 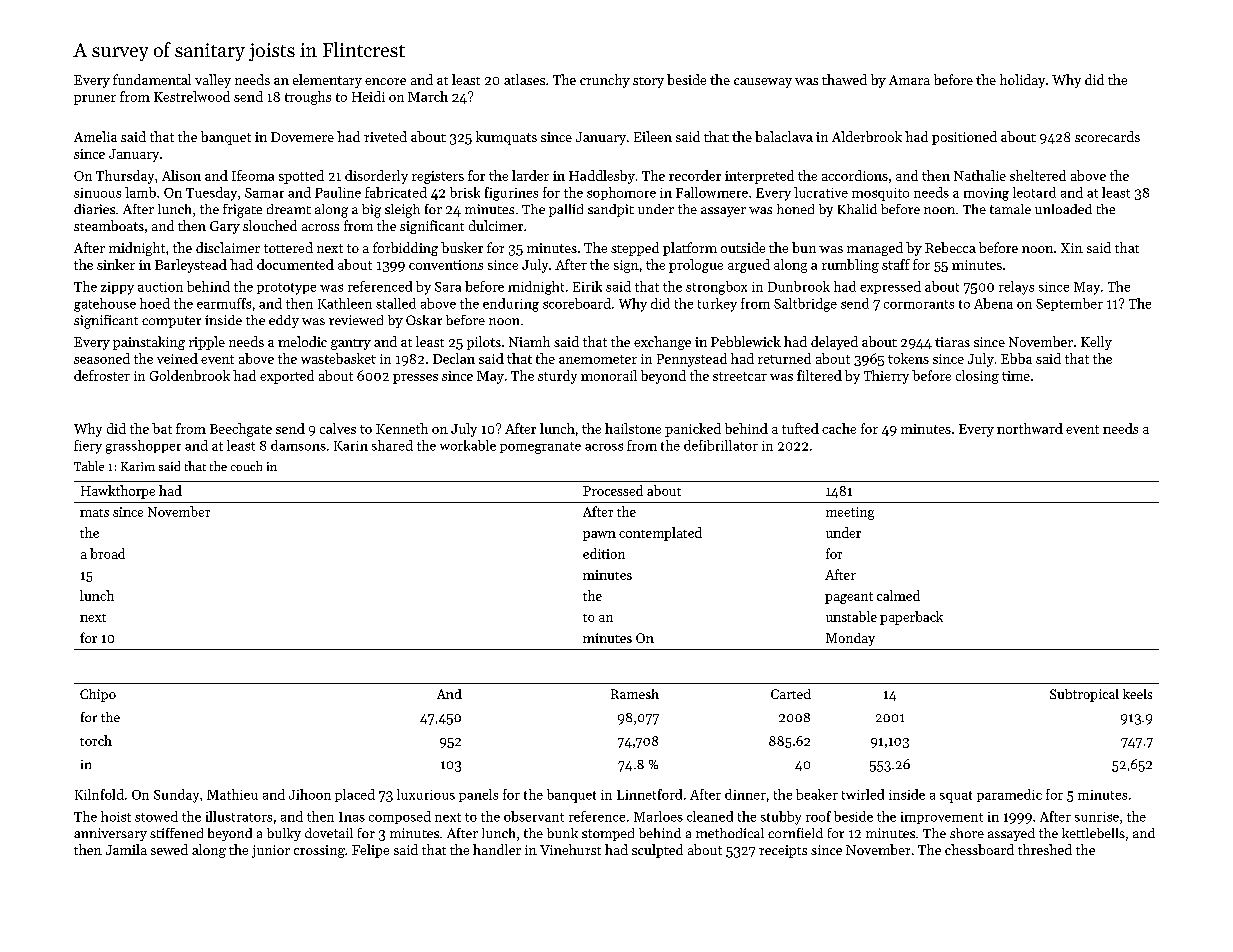 What do you see at coordinates (964, 138) in the document?
I see `positioned` at bounding box center [964, 138].
